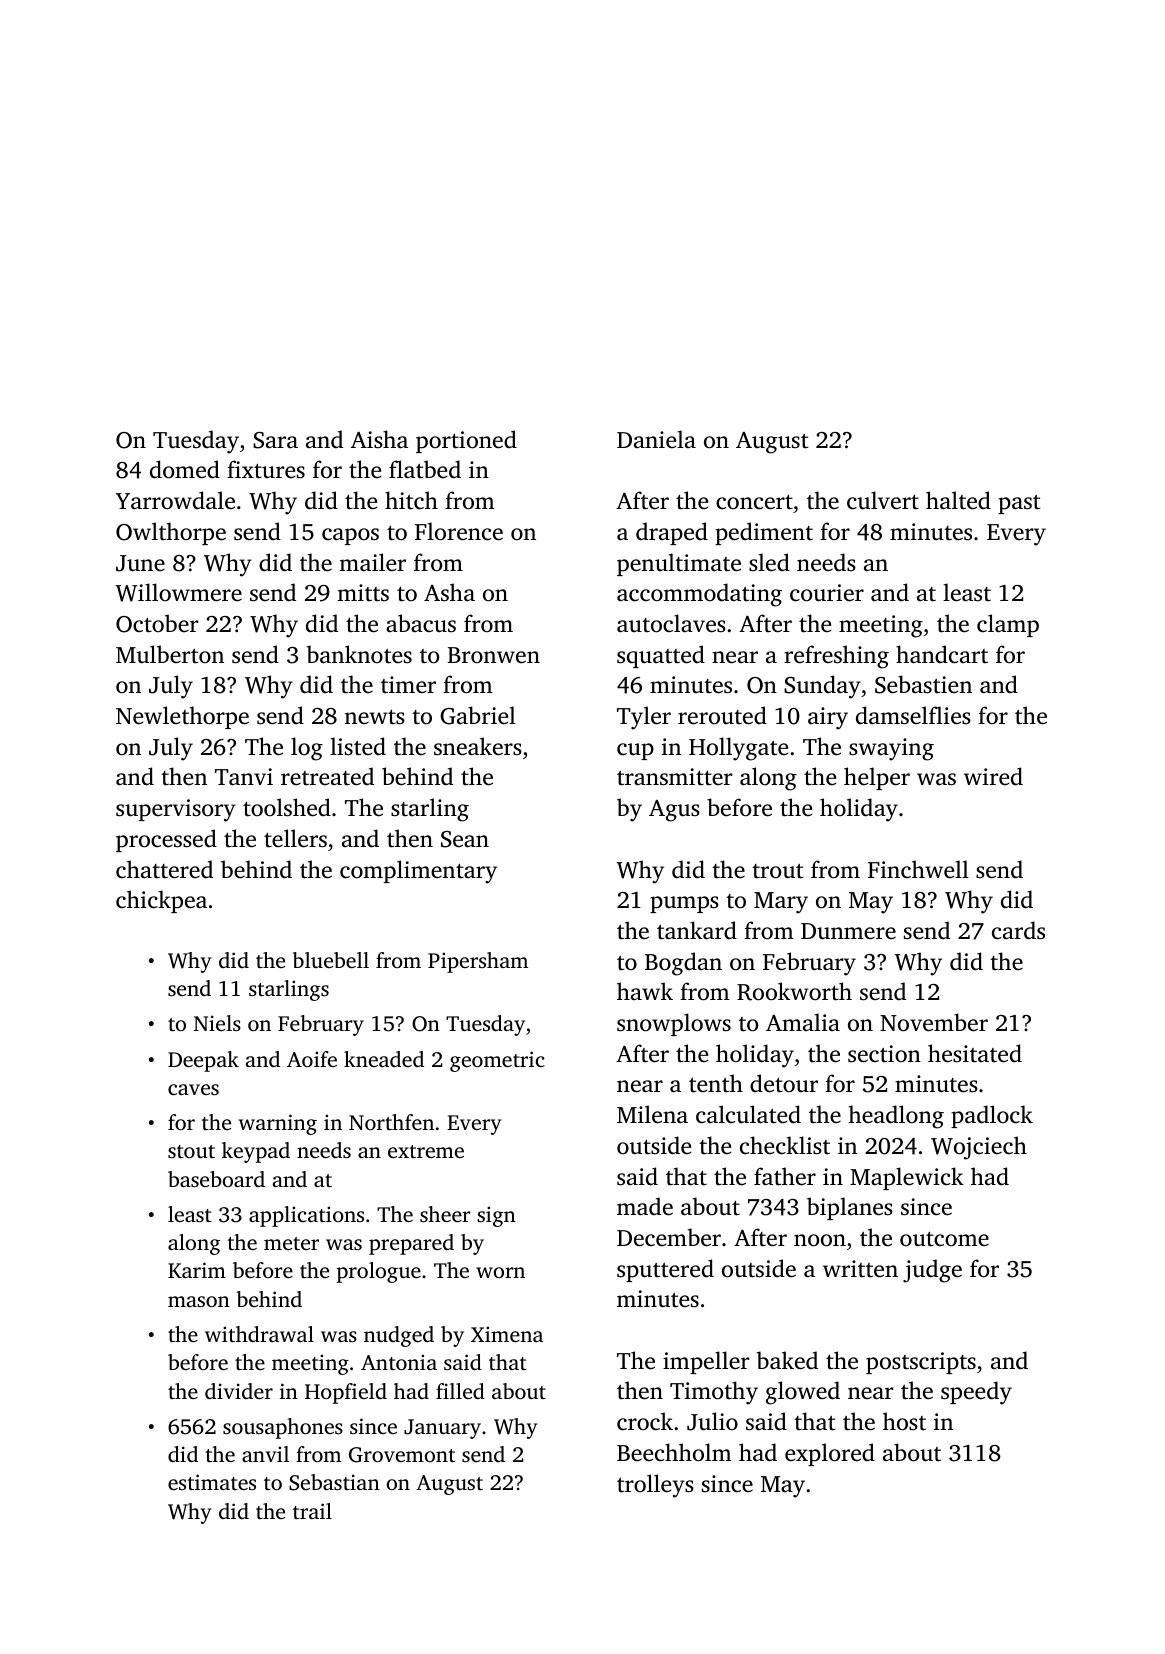  I want to click on refreshing, so click(836, 657).
